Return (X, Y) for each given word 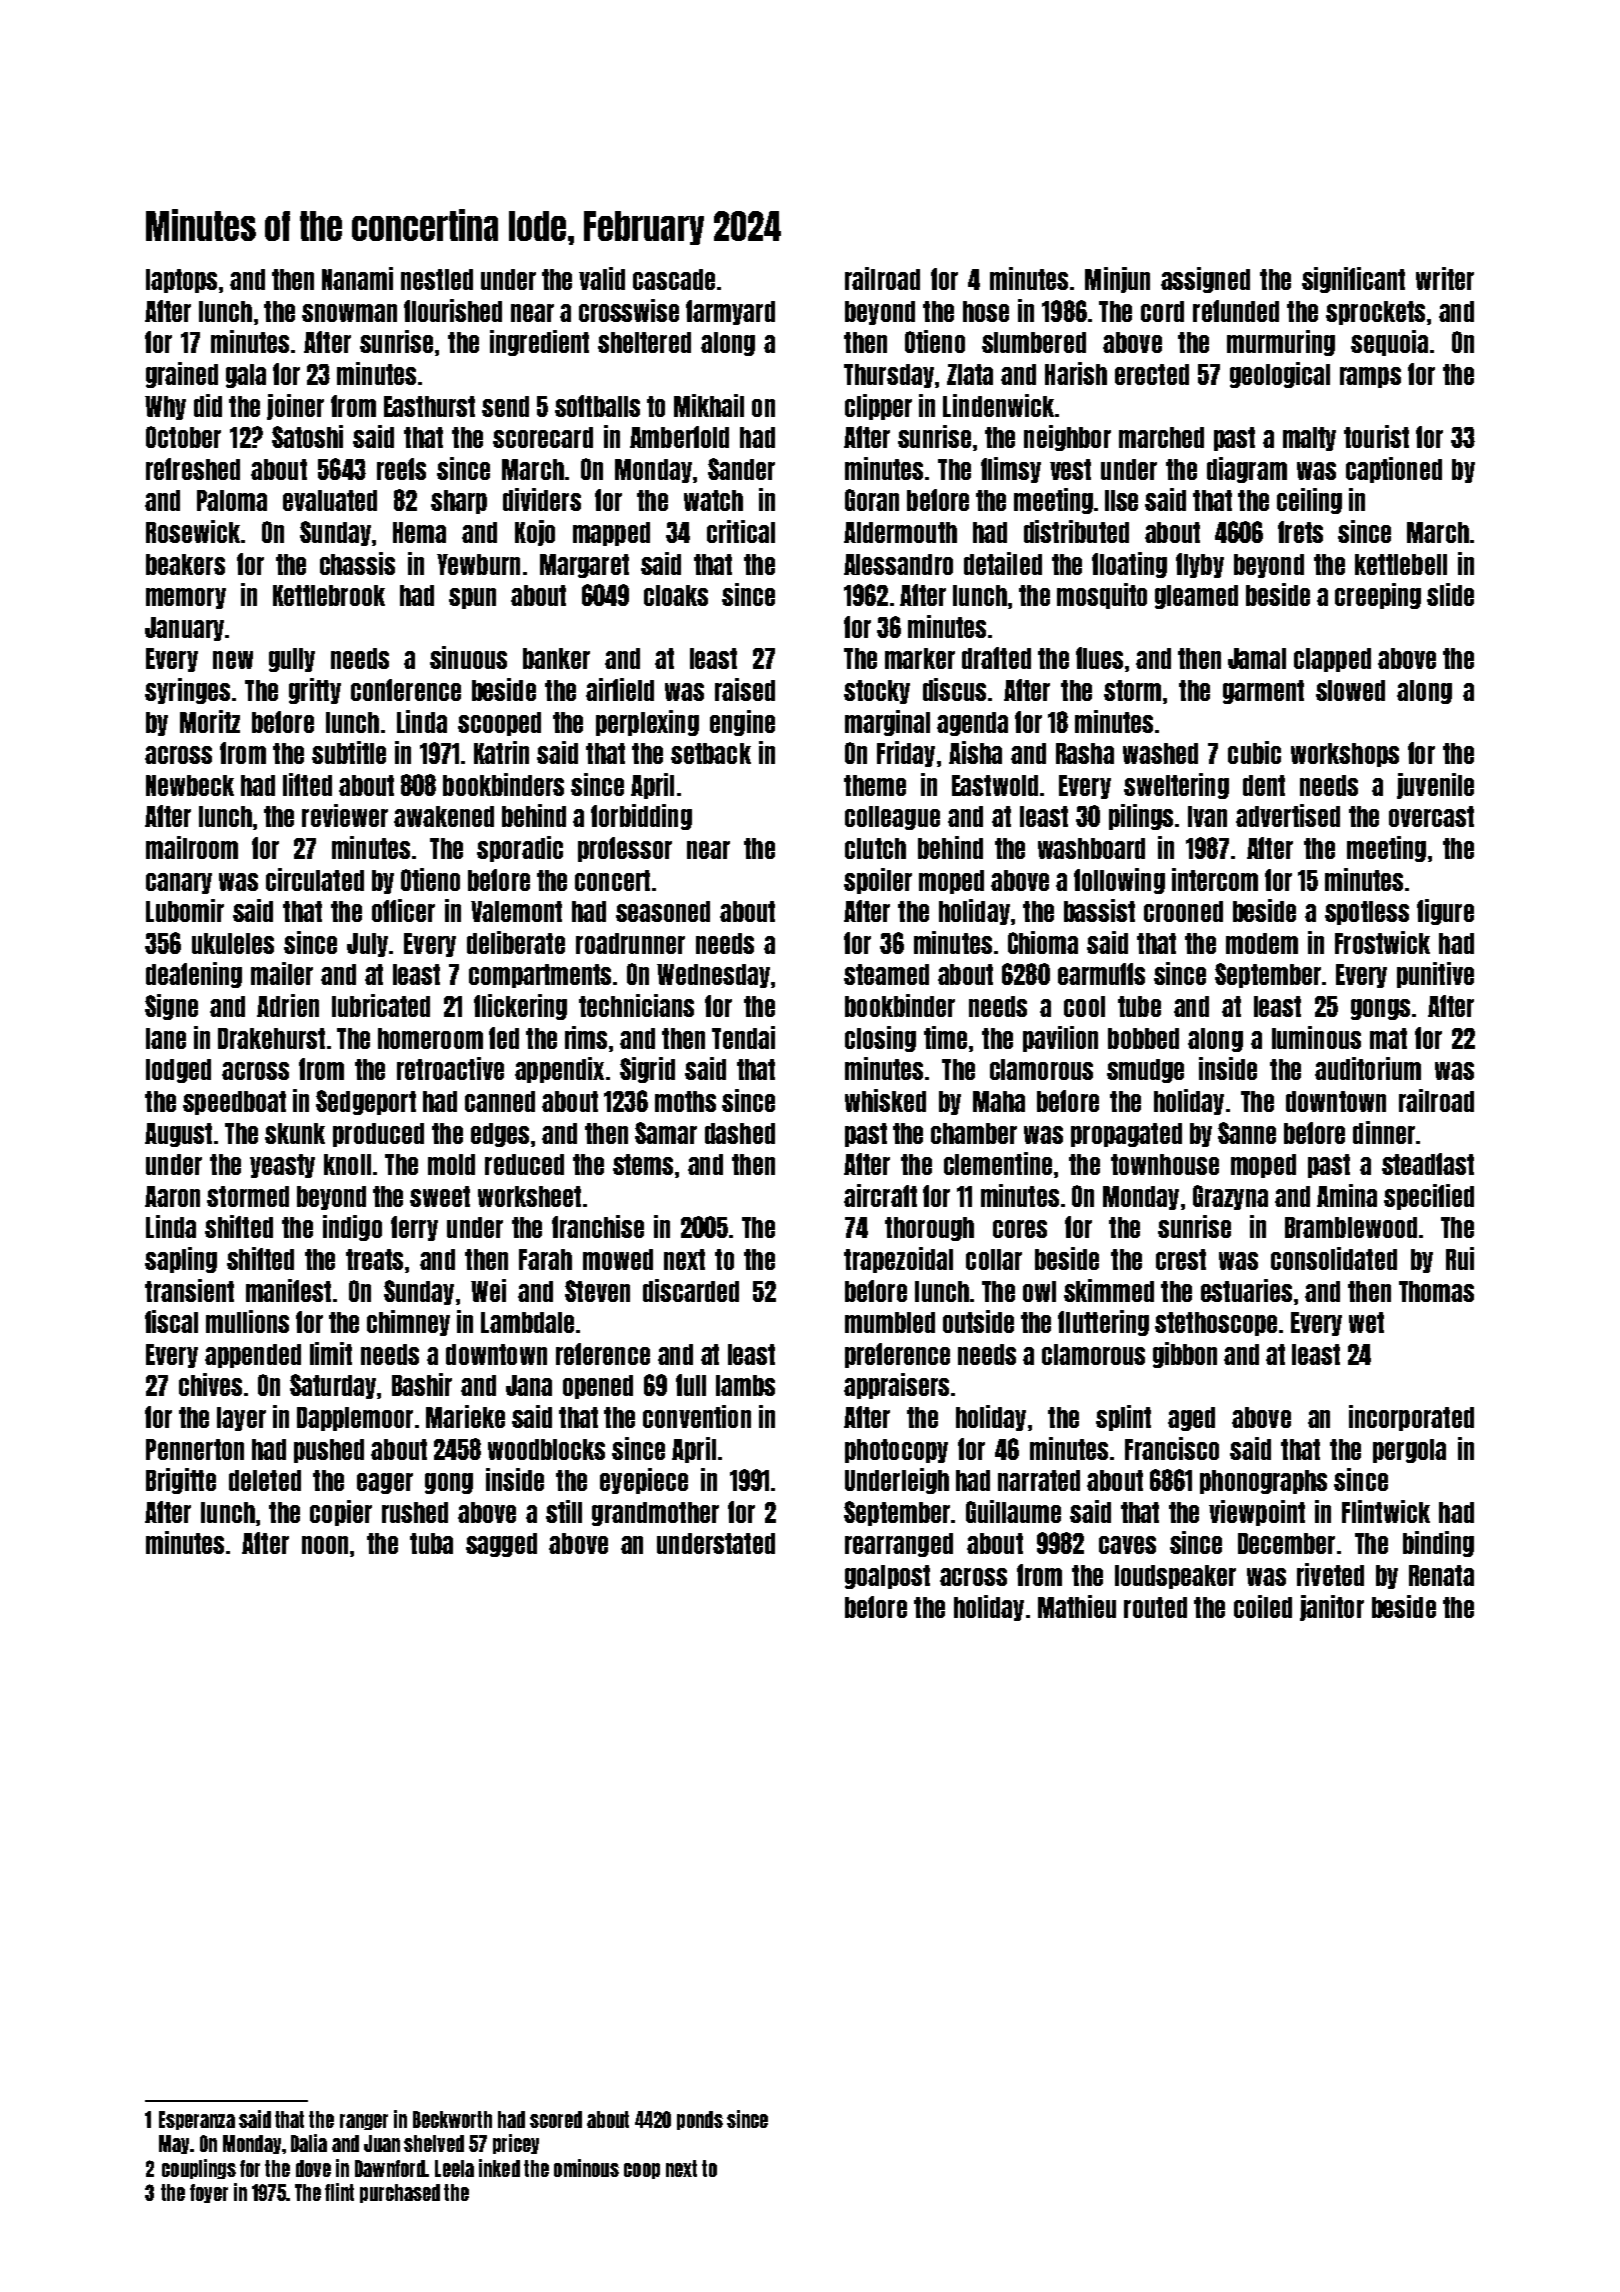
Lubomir (185, 910)
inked (499, 2168)
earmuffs (1101, 974)
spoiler (878, 881)
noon (325, 1545)
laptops (181, 281)
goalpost (887, 1577)
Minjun (1117, 280)
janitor (1332, 1608)
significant (1353, 280)
